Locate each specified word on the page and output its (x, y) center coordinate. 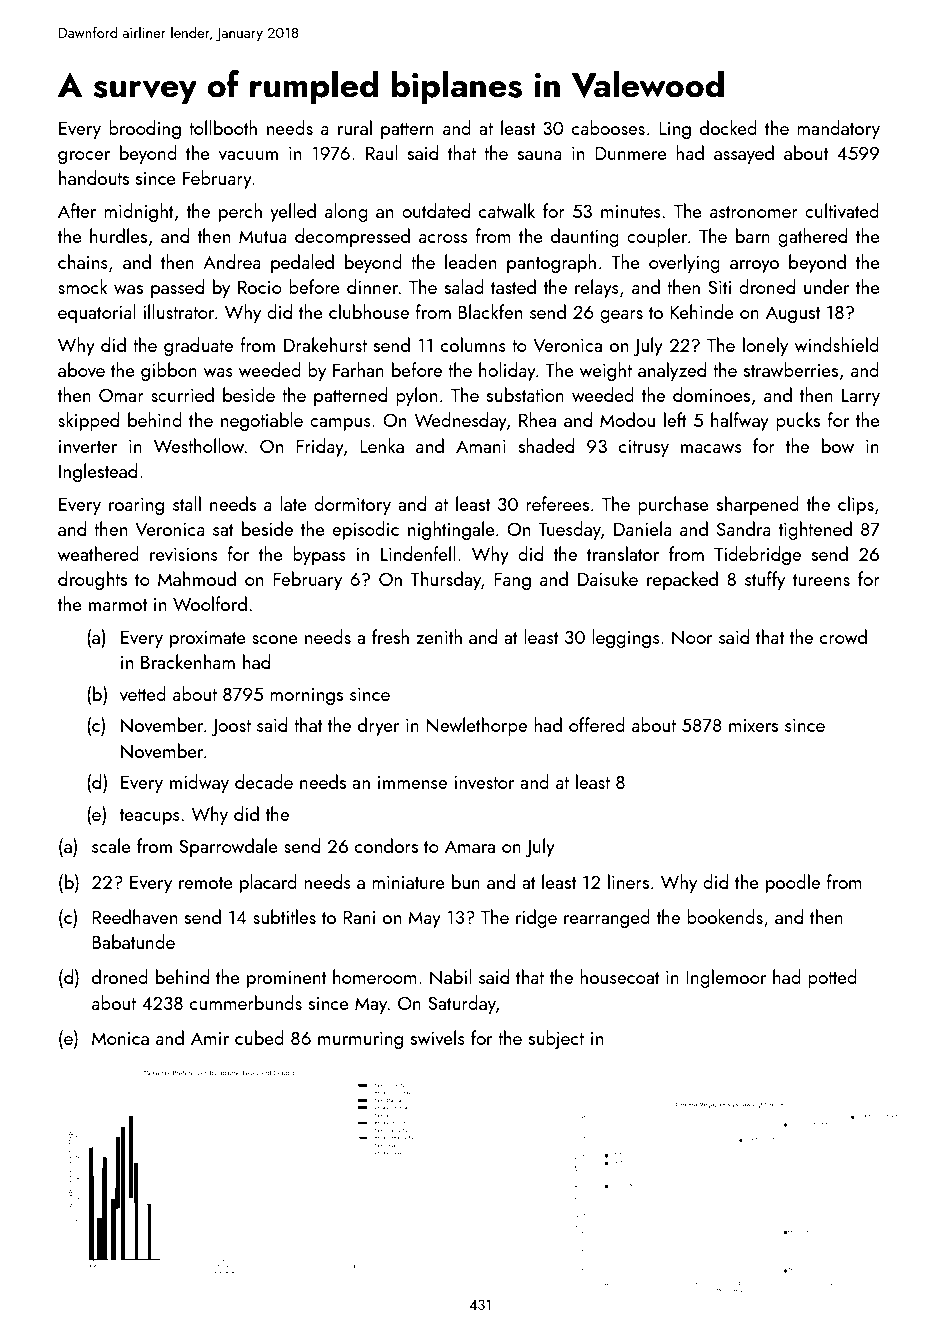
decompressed (352, 237)
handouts (94, 177)
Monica (120, 1038)
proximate (208, 639)
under (826, 286)
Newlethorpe (476, 726)
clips (856, 505)
